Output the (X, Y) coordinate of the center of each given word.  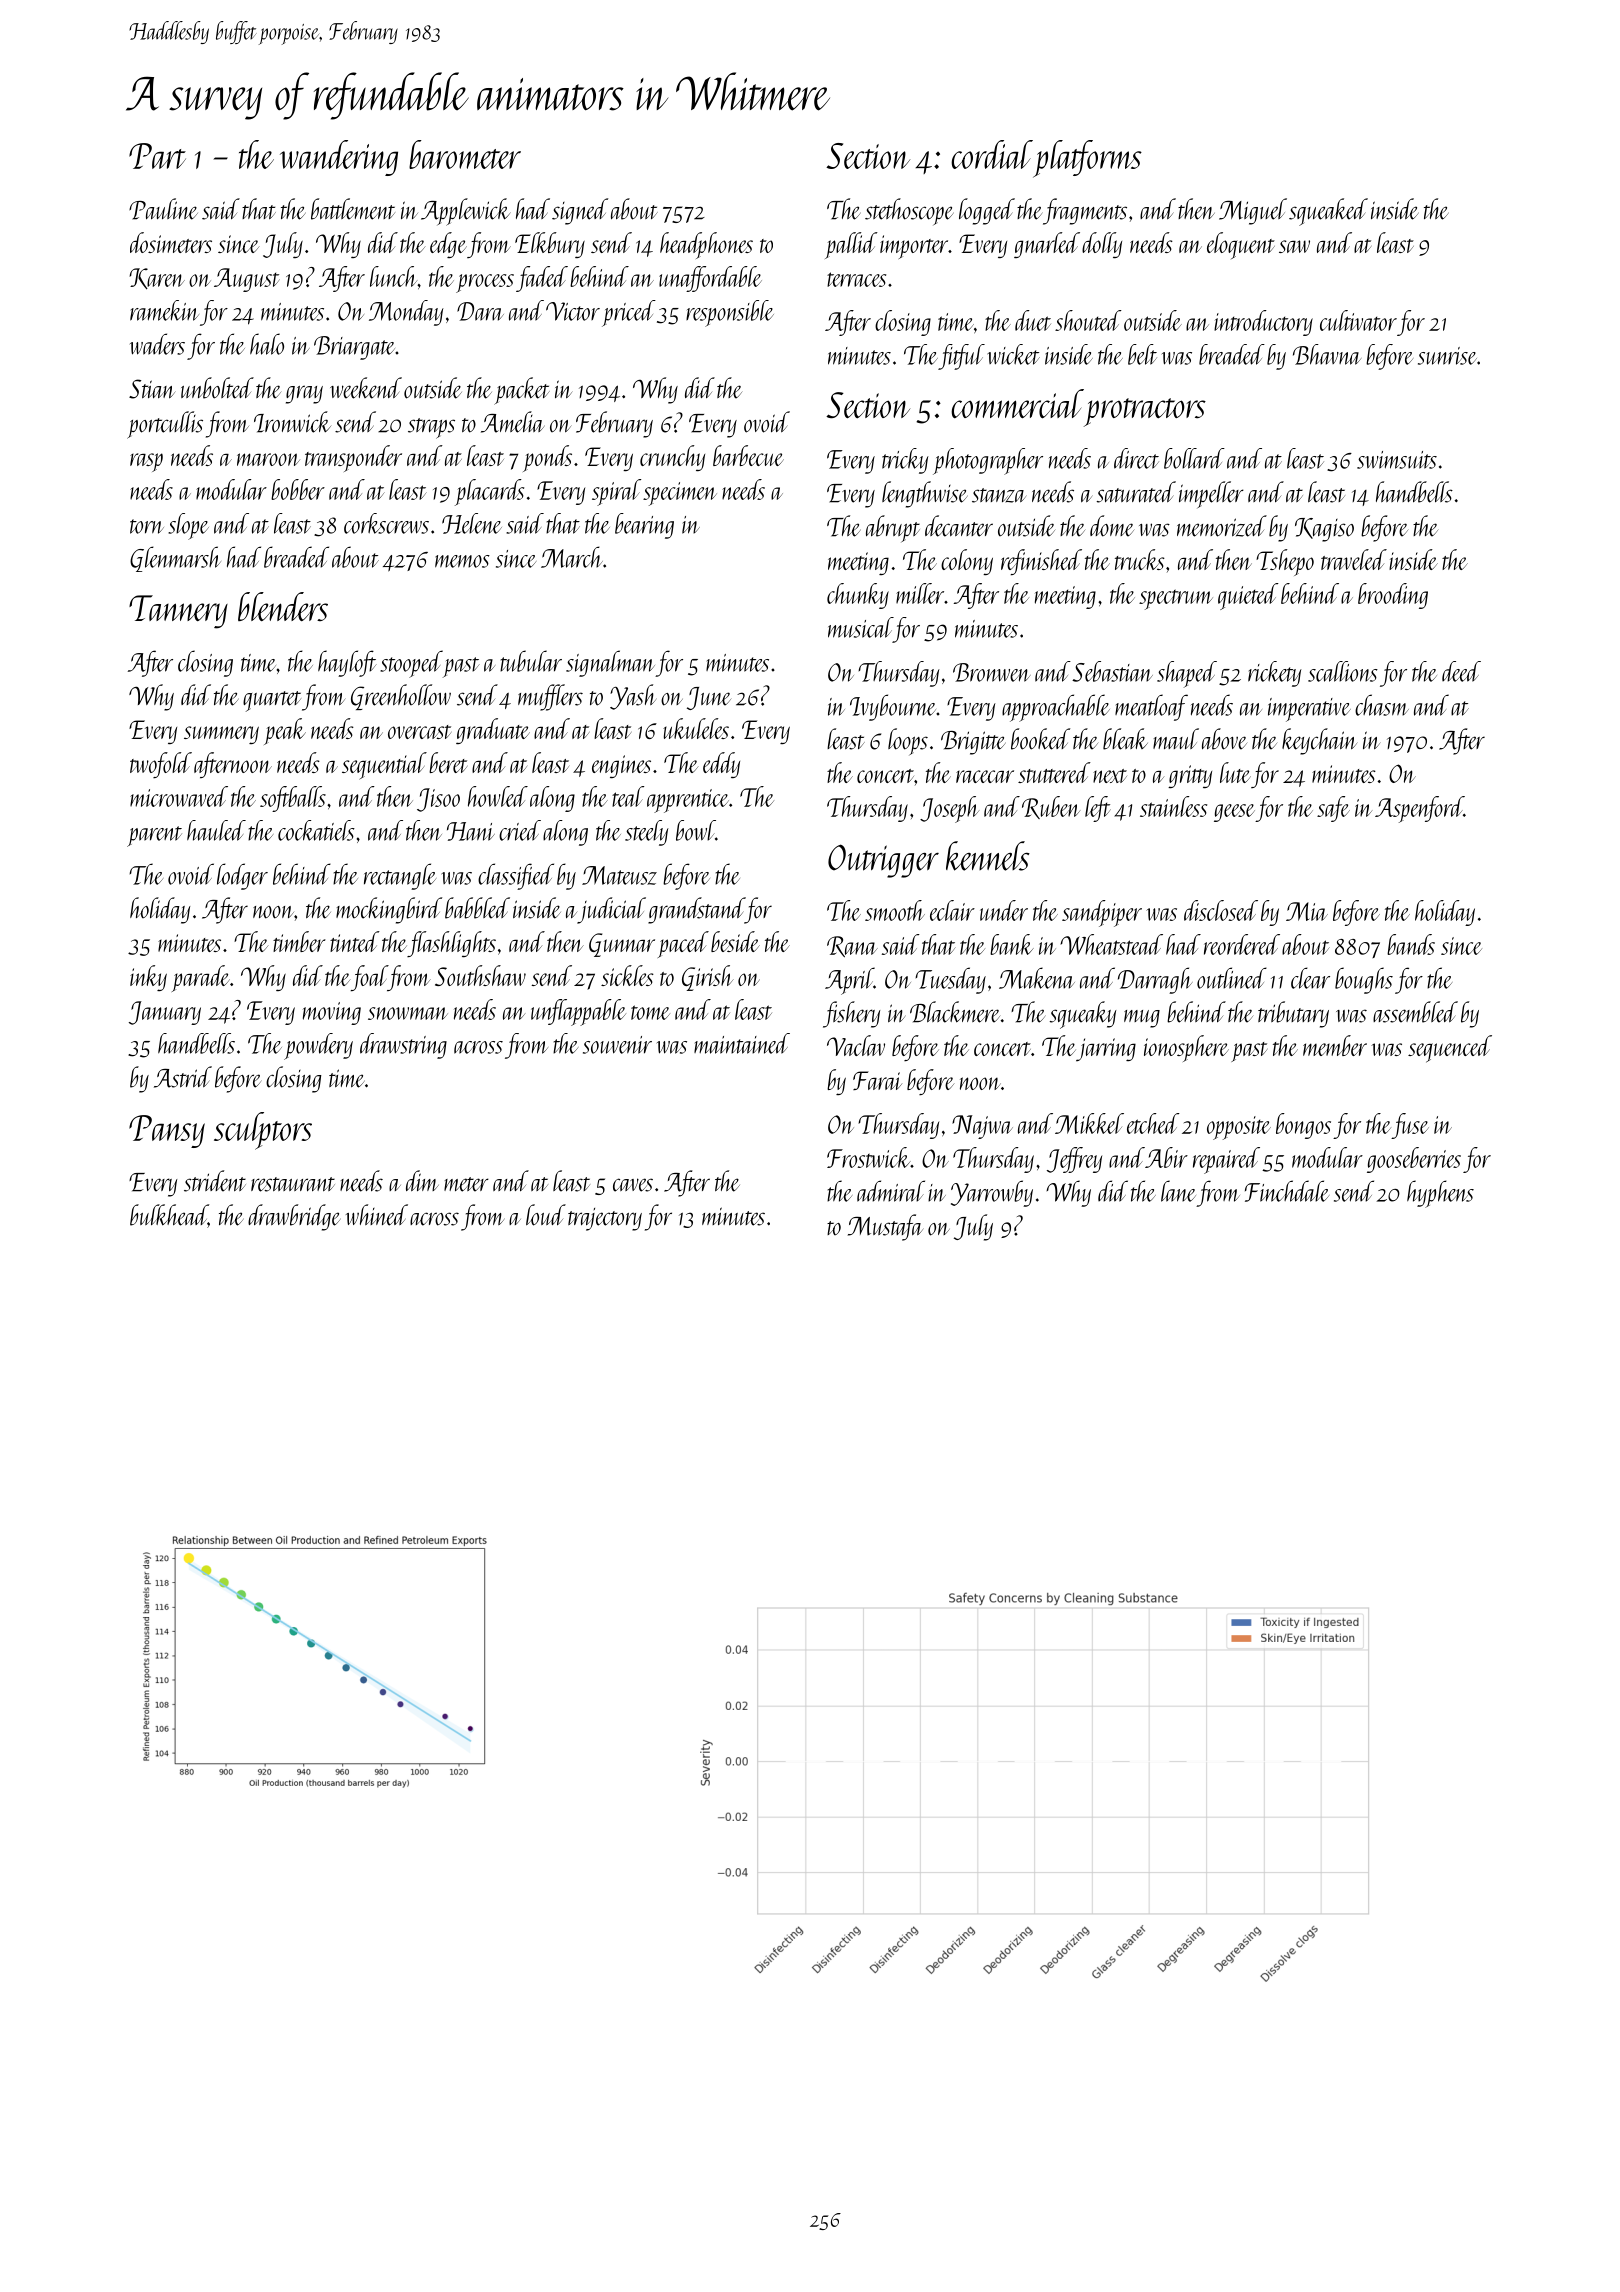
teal (628, 796)
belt (1142, 354)
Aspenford (1419, 809)
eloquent (1241, 245)
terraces (856, 279)
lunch (394, 276)
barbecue (748, 455)
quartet (272, 701)
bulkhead (169, 1216)
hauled (216, 830)
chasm (1382, 705)
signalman (610, 663)
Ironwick (292, 422)
